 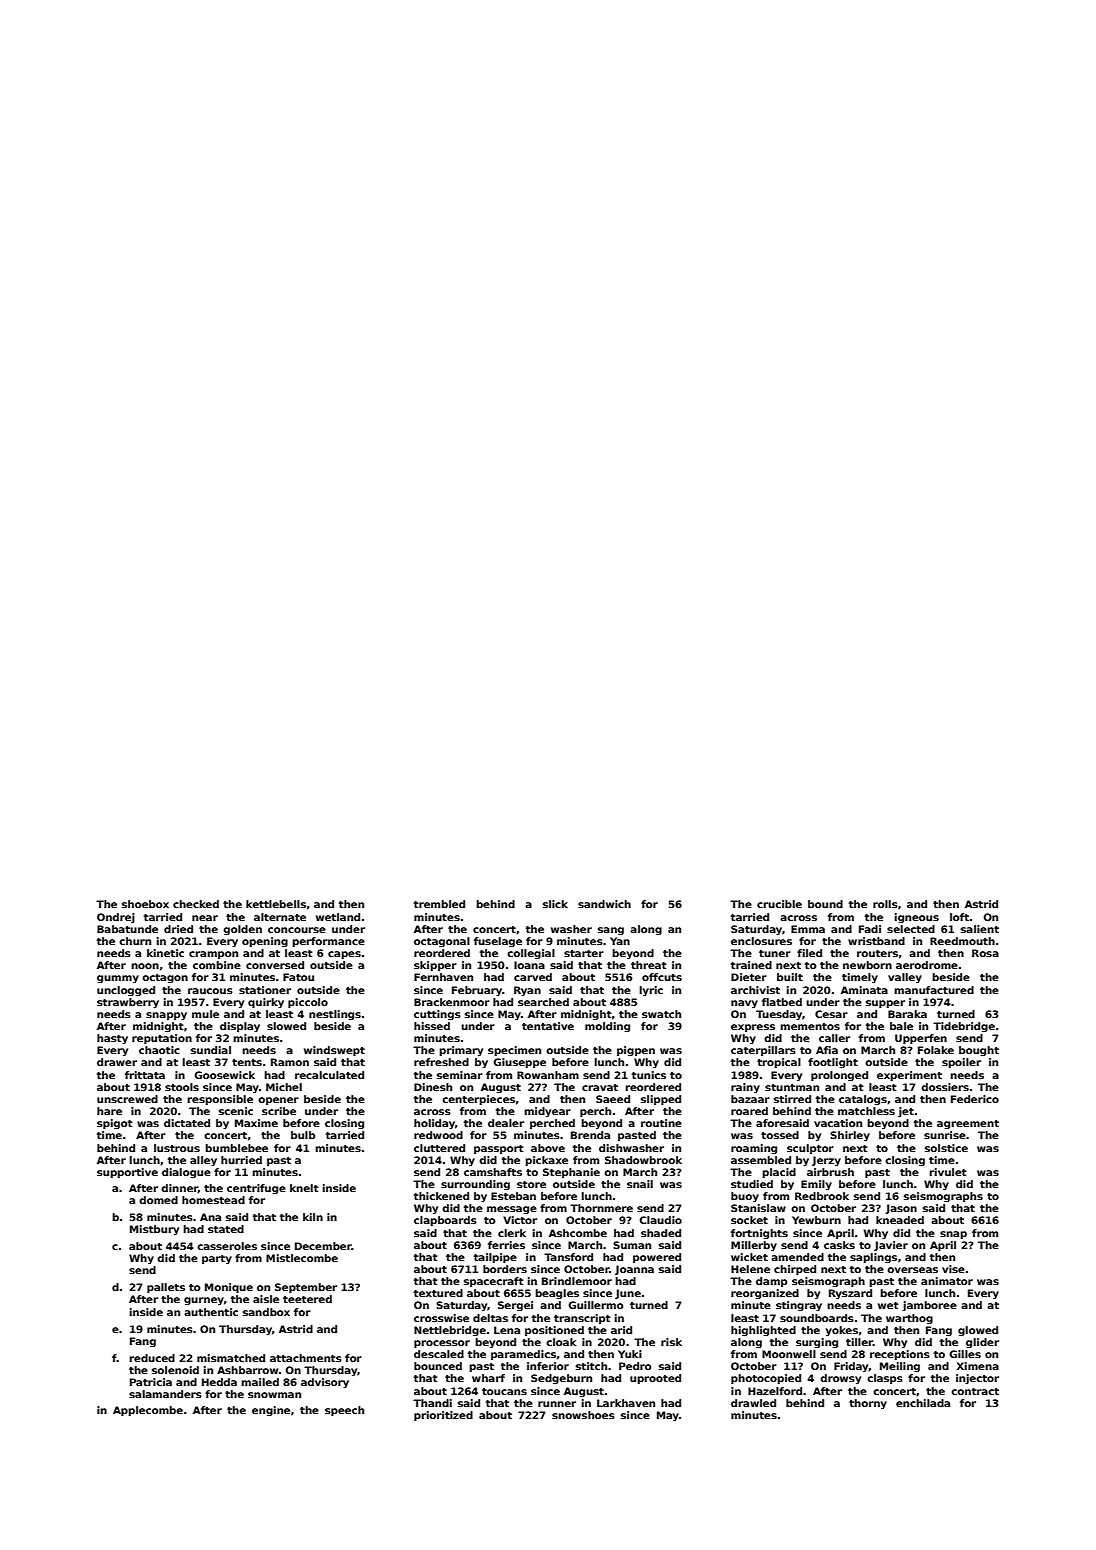 I want to click on Mistlecombe, so click(x=302, y=1258).
